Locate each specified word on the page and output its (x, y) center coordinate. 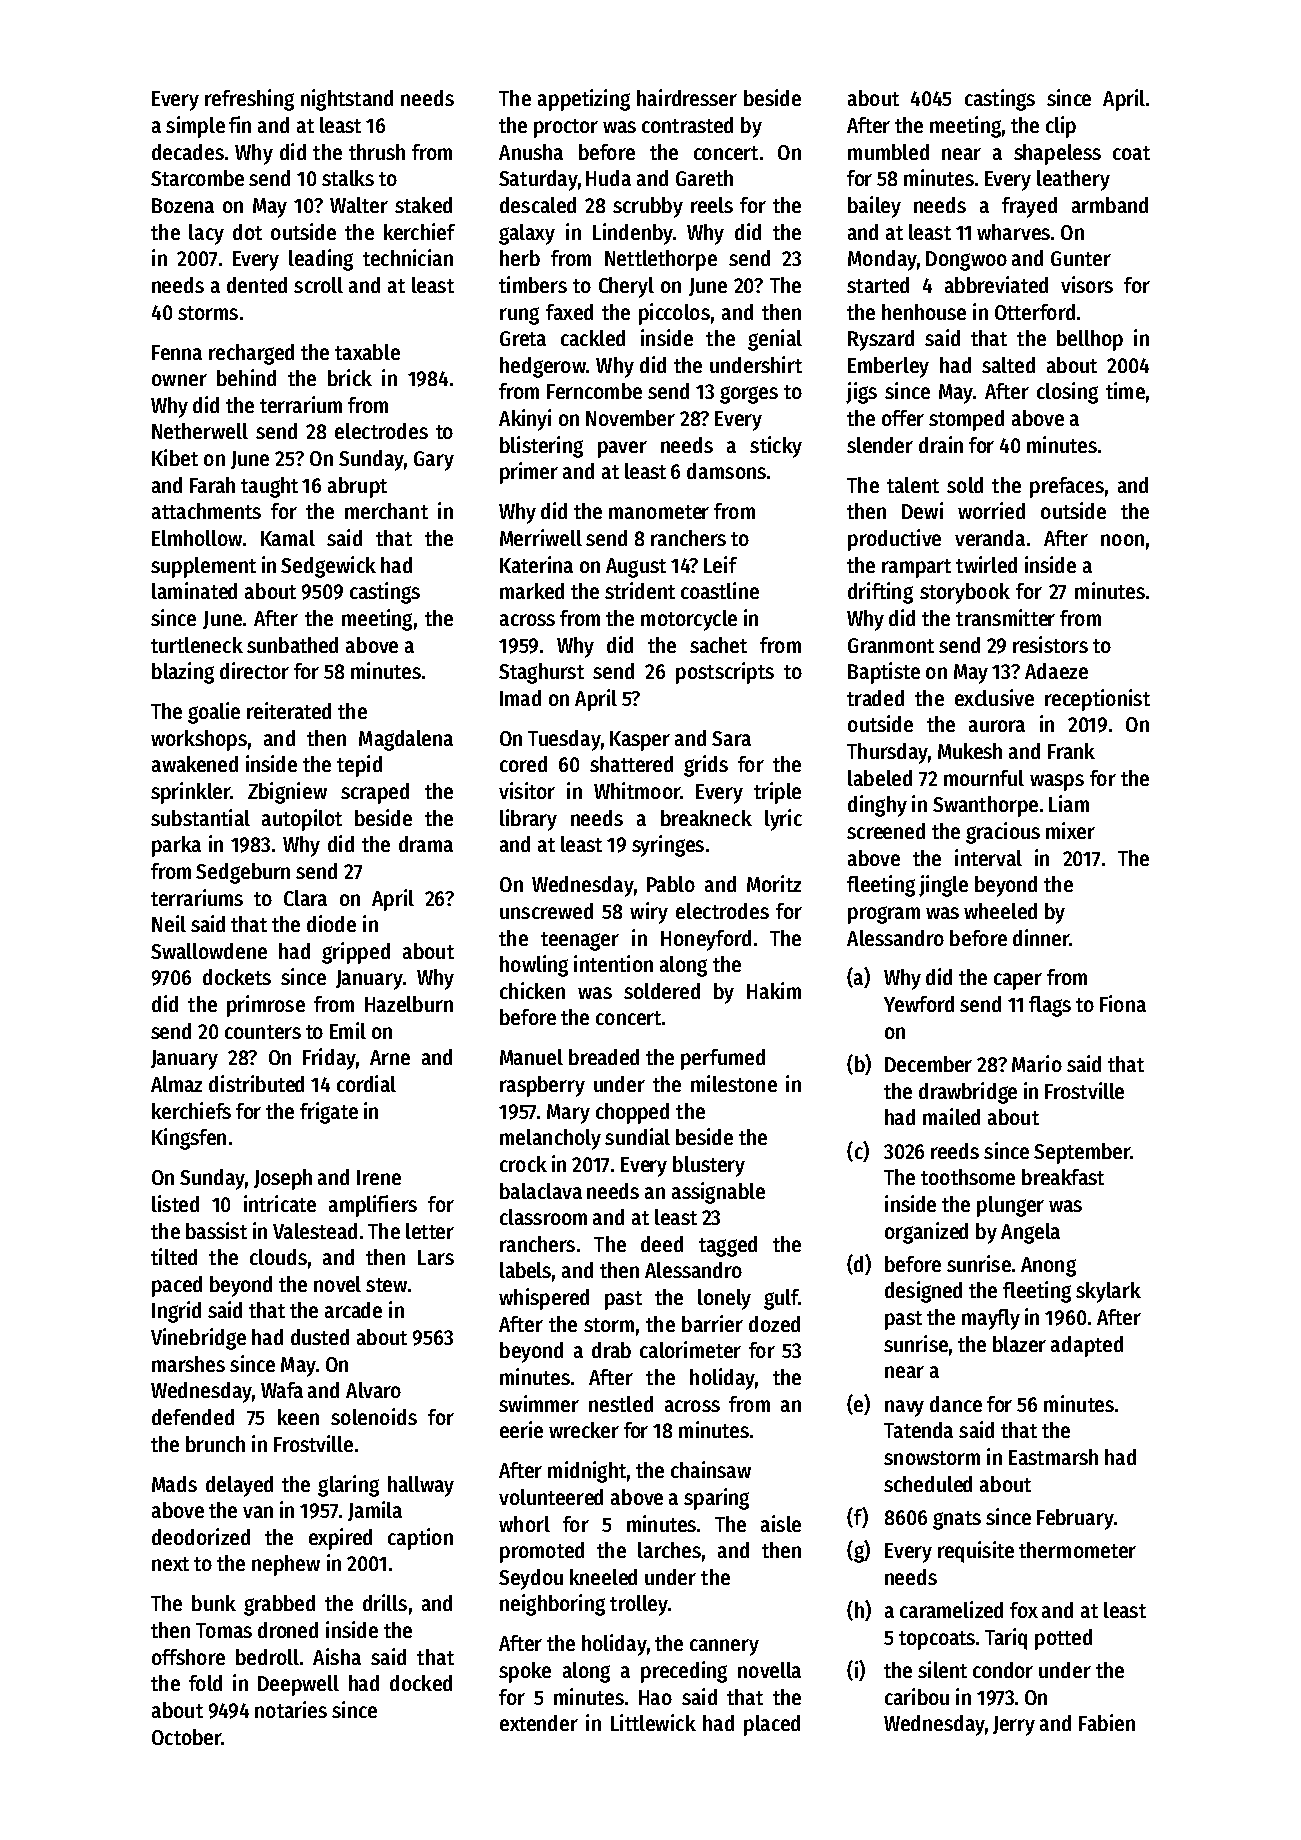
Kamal (288, 538)
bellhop (1090, 340)
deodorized (201, 1536)
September (1082, 1153)
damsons (726, 471)
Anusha (531, 152)
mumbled (888, 152)
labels (526, 1271)
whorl (524, 1524)
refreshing (249, 100)
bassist (216, 1230)
